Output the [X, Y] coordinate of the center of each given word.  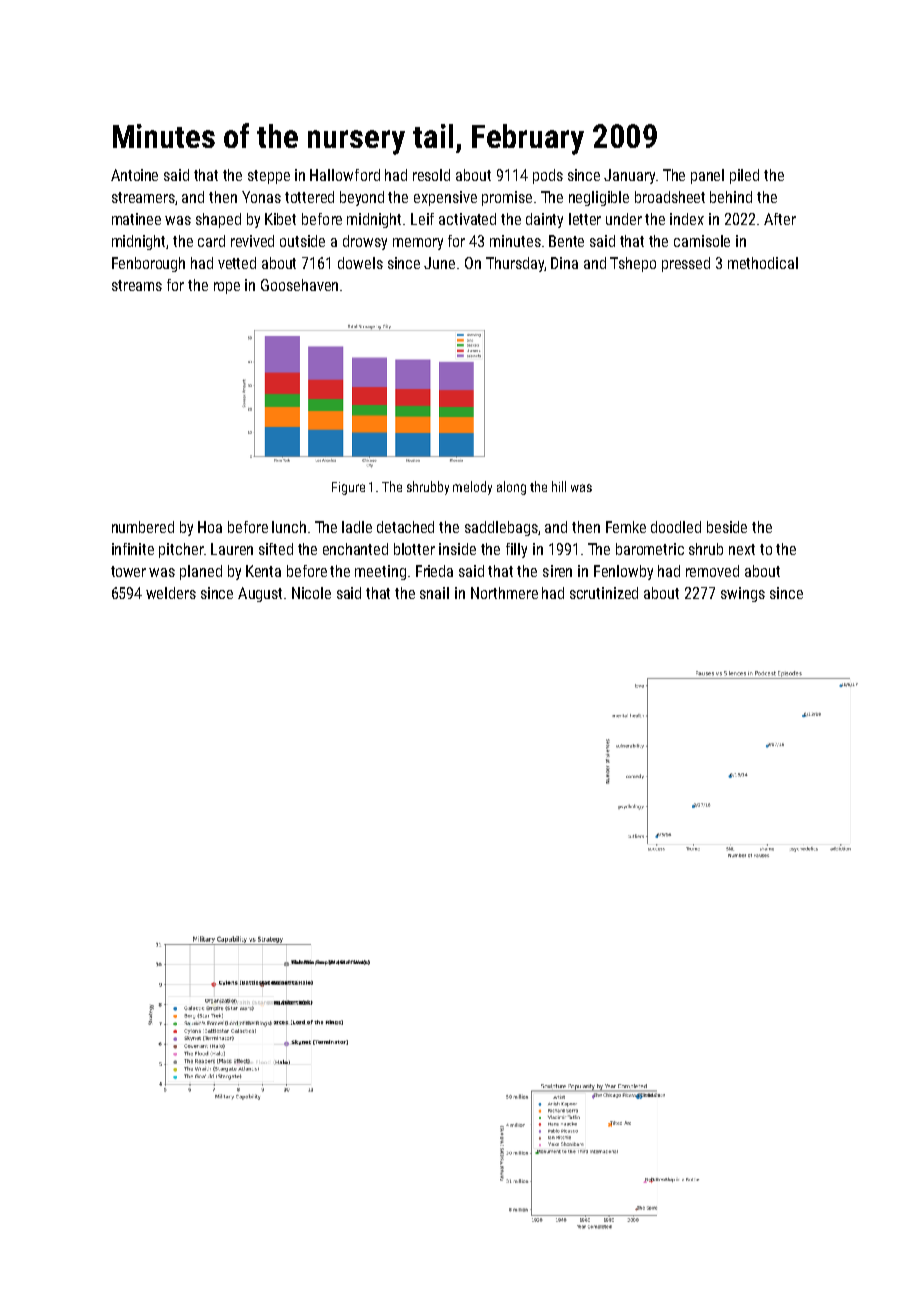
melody [472, 488]
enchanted [355, 549]
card [211, 241]
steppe [269, 177]
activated [467, 219]
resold [431, 175]
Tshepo [633, 264]
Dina [564, 263]
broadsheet [670, 197]
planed [201, 572]
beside [727, 527]
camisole [702, 241]
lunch [289, 527]
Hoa [210, 527]
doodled [676, 527]
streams [137, 285]
